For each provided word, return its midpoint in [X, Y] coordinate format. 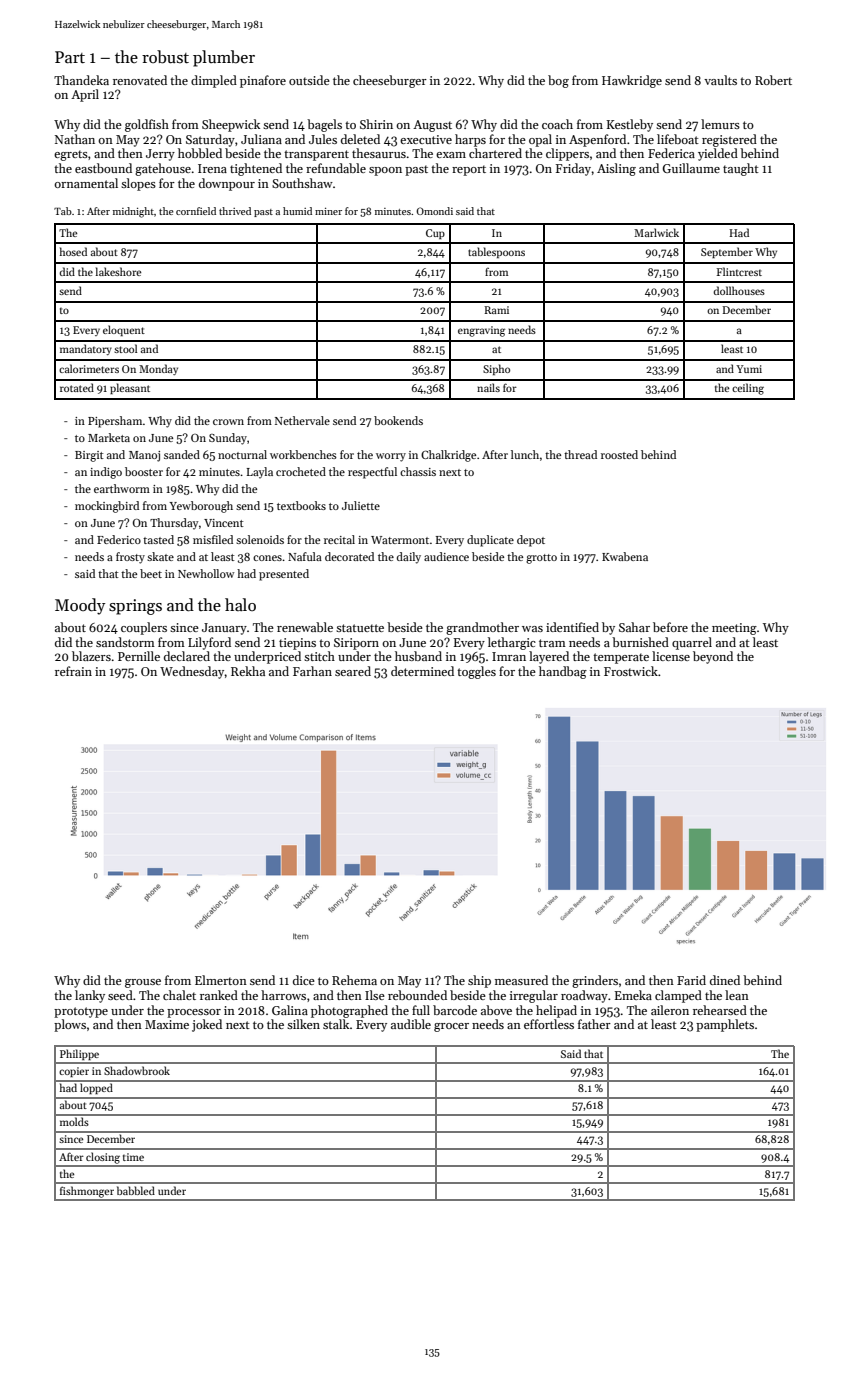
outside [309, 80]
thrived [235, 211]
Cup [435, 234]
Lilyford [209, 643]
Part [70, 57]
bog [558, 81]
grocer [451, 1027]
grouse [143, 983]
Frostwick [631, 671]
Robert [773, 80]
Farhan [312, 671]
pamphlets [725, 1025]
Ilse [375, 995]
